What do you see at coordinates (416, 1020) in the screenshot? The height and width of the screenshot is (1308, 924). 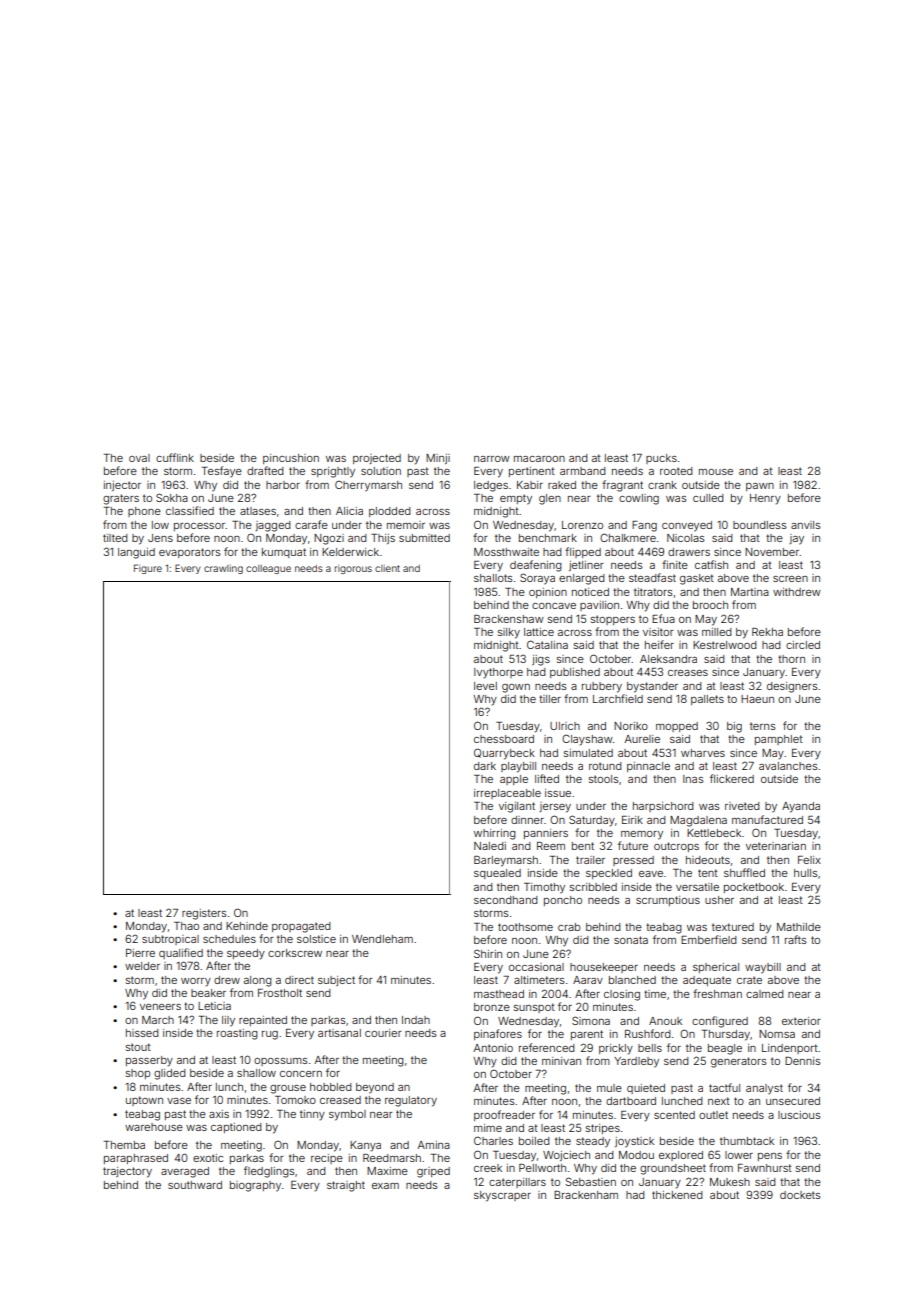 I see `Indah` at bounding box center [416, 1020].
